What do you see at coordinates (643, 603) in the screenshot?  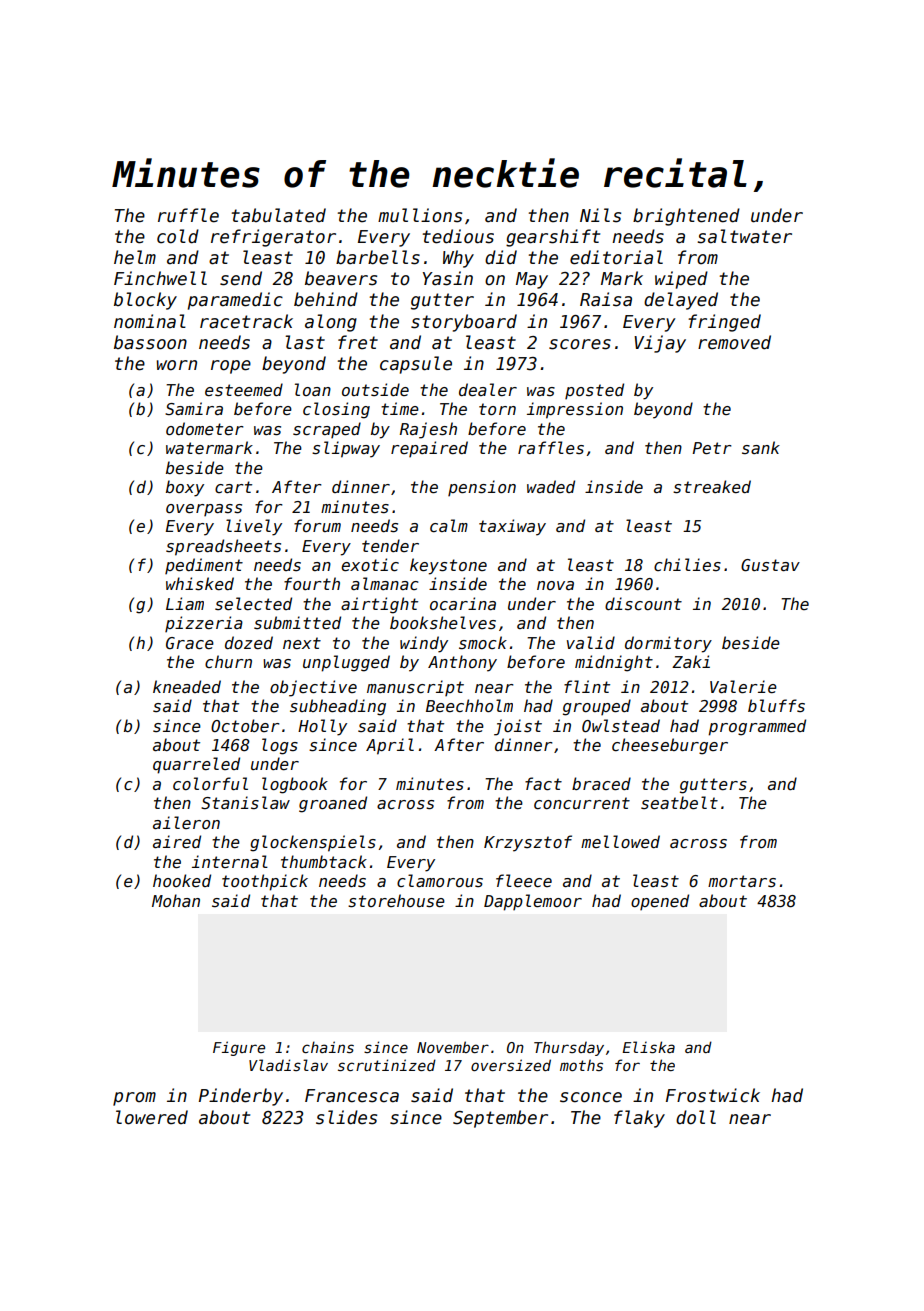 I see `discount` at bounding box center [643, 603].
